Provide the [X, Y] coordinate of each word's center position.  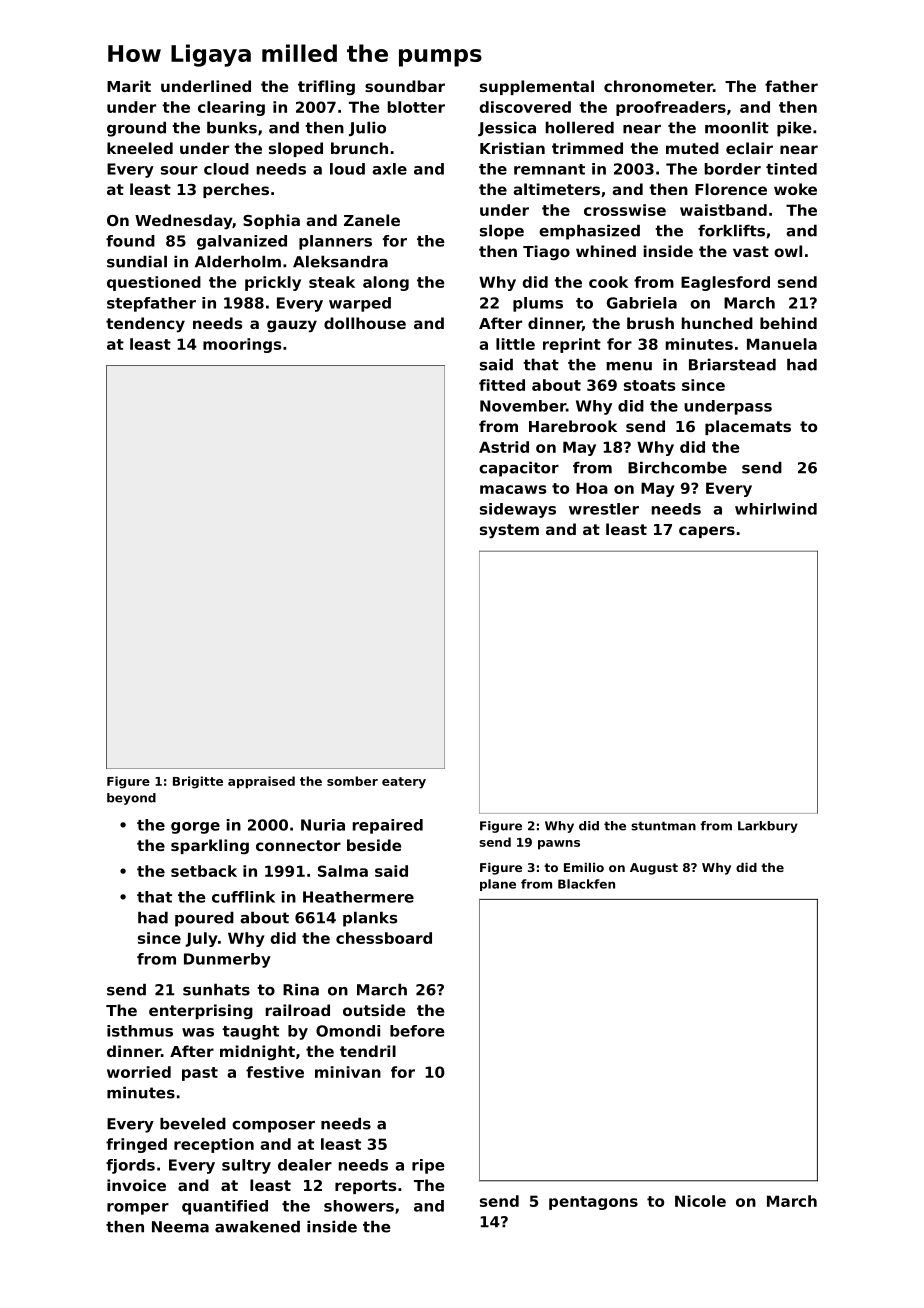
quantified [225, 1207]
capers [707, 532]
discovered [525, 107]
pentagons [593, 1203]
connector [298, 845]
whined [606, 251]
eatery [404, 783]
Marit [129, 86]
